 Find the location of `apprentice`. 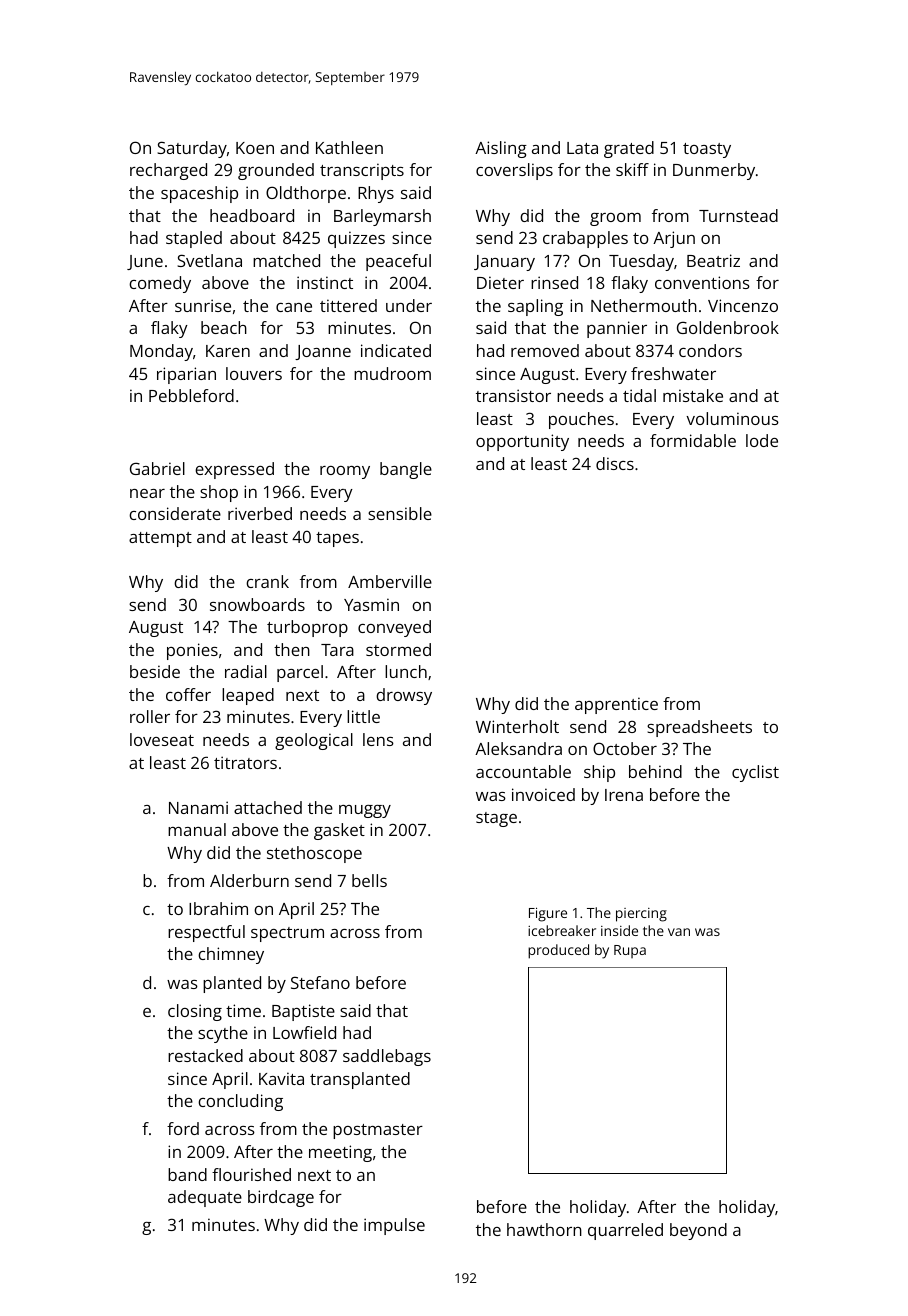

apprentice is located at coordinates (616, 705).
